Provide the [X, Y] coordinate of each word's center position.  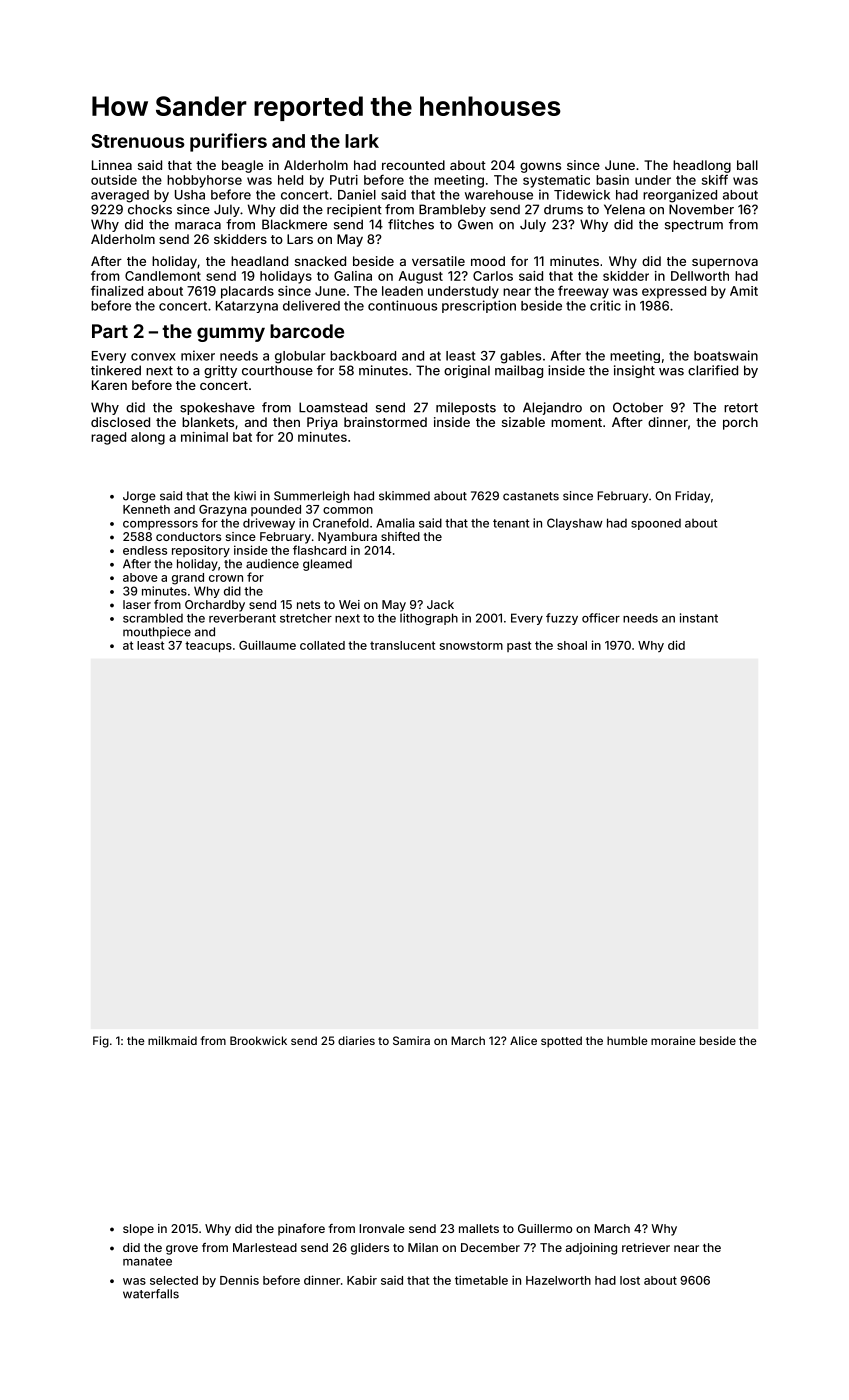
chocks [150, 209]
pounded [276, 510]
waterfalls [151, 1294]
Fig [101, 1042]
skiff [715, 179]
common [348, 510]
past [519, 646]
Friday [692, 497]
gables [520, 357]
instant [699, 618]
